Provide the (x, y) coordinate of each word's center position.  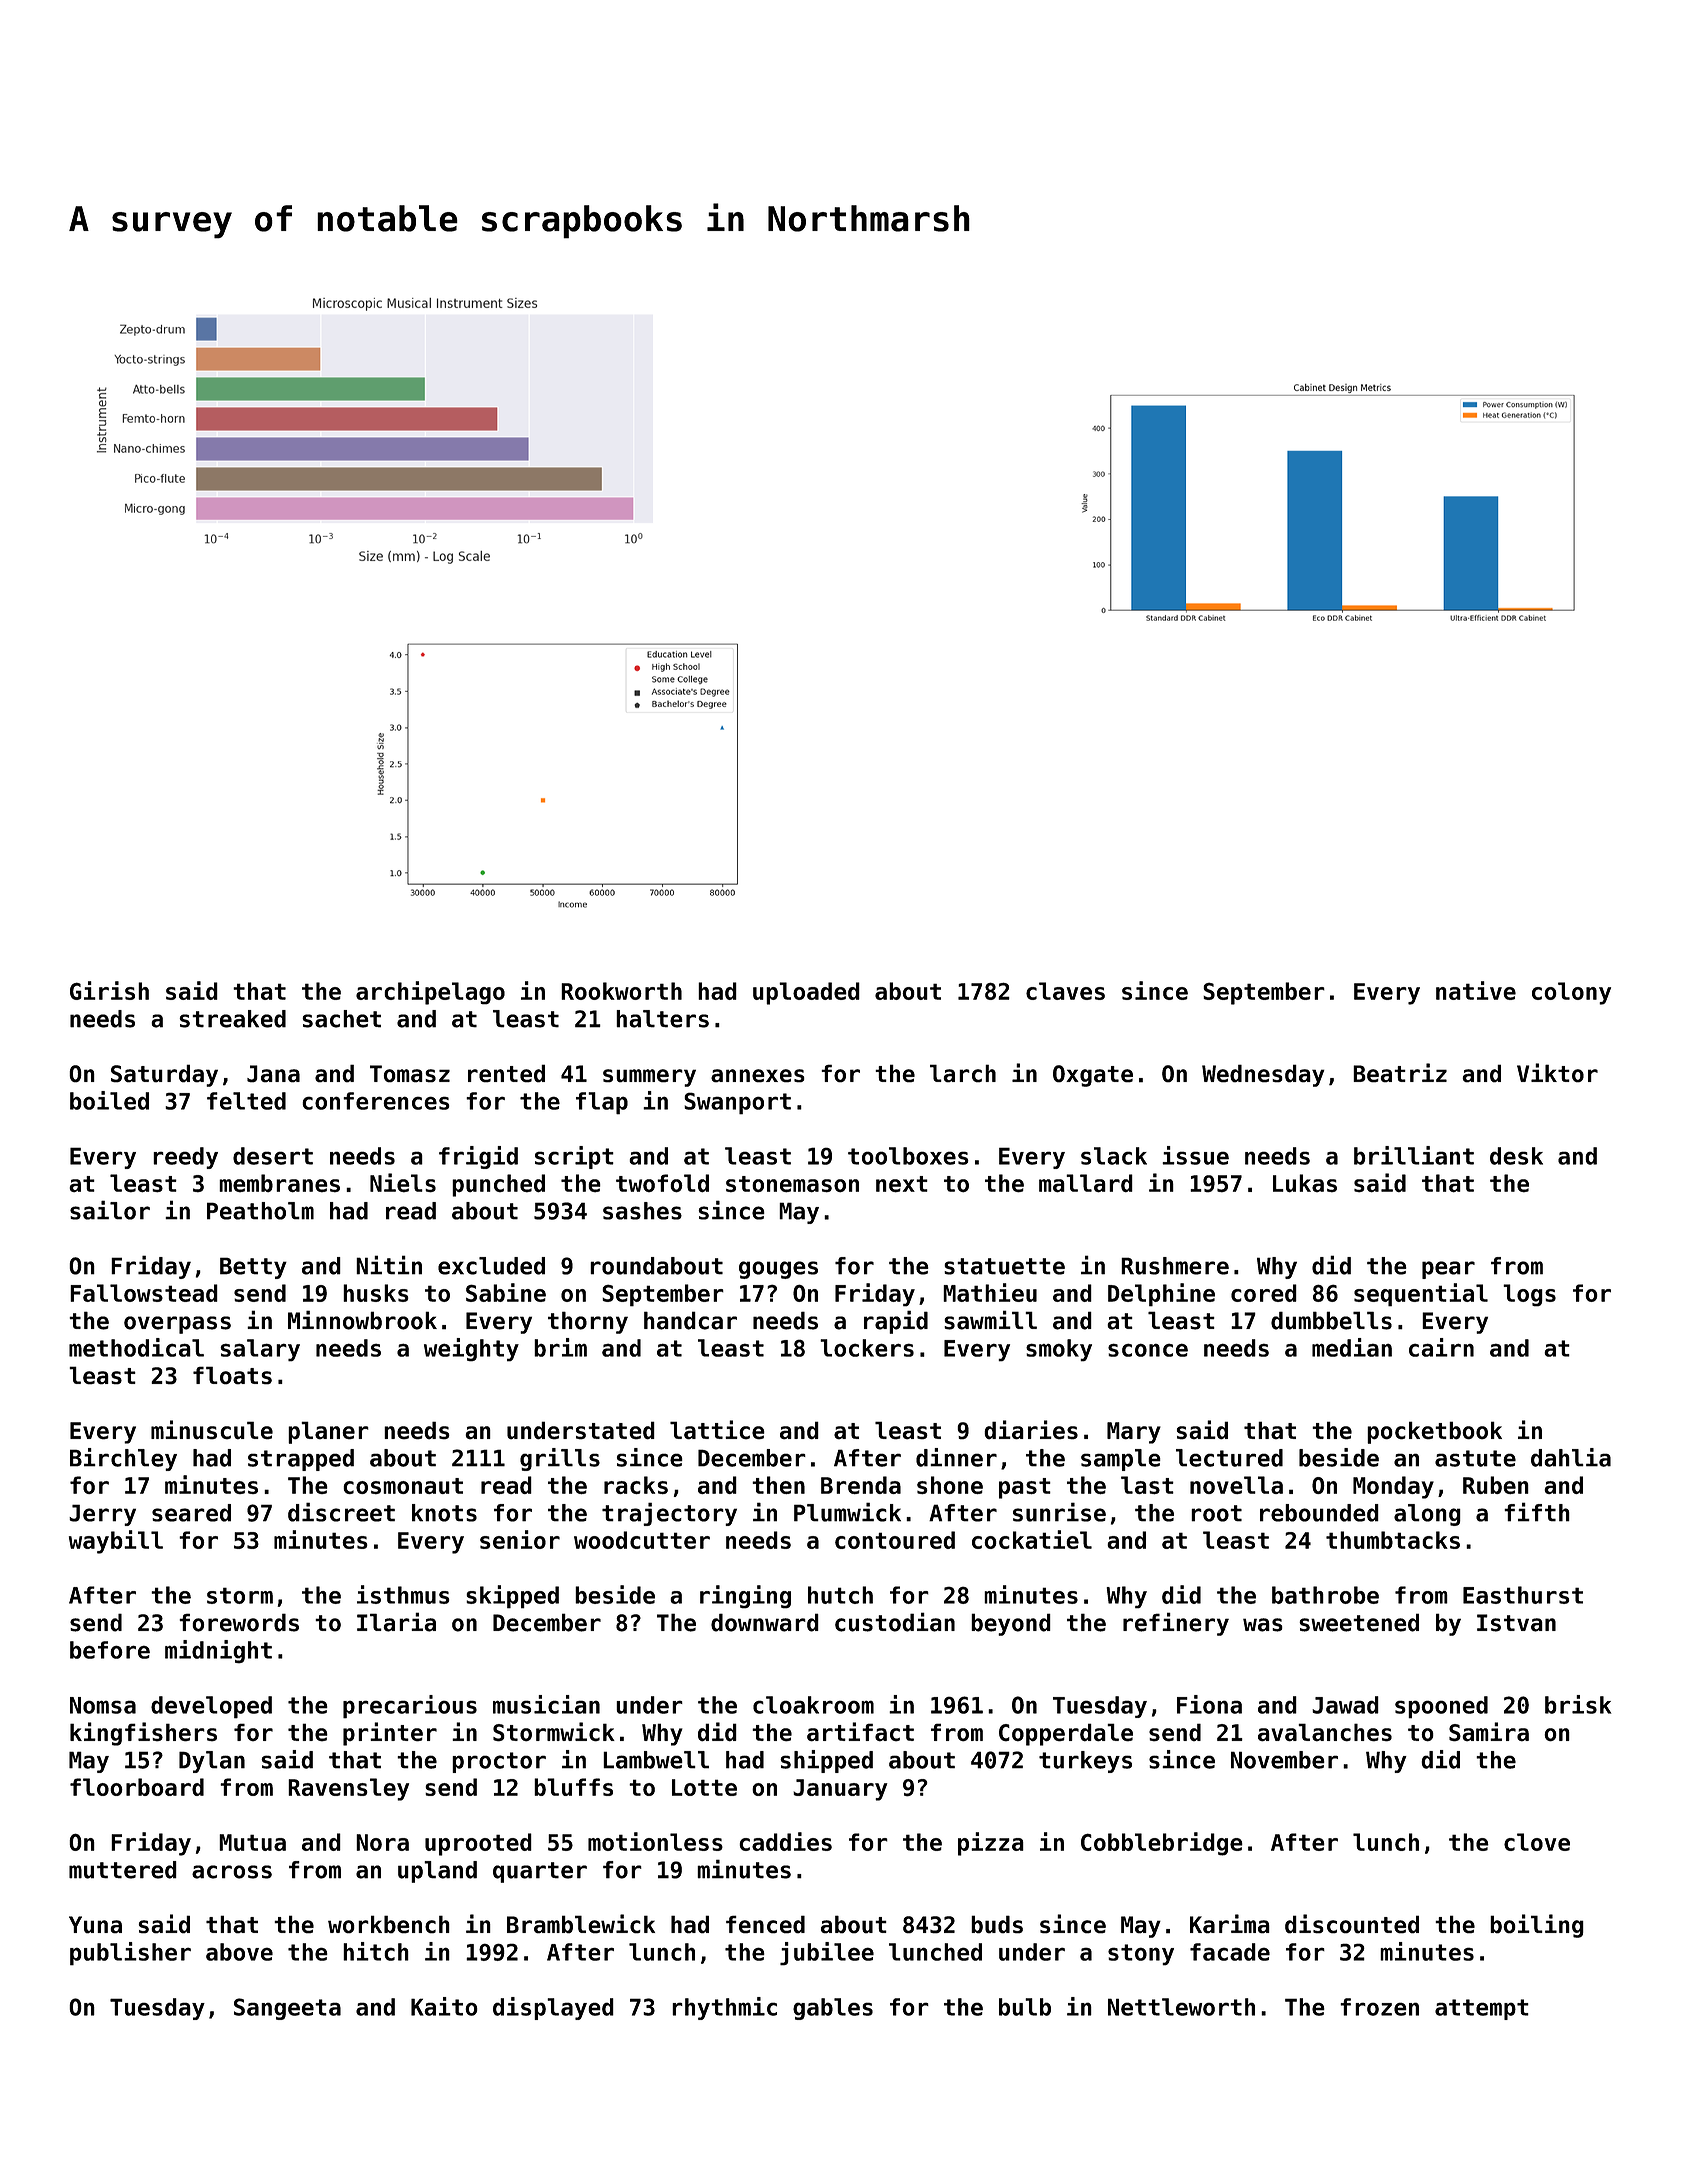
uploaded (806, 993)
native (1476, 990)
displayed (553, 2008)
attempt (1482, 2009)
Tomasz (410, 1074)
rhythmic (724, 2008)
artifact (860, 1732)
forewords (239, 1622)
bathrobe (1325, 1595)
